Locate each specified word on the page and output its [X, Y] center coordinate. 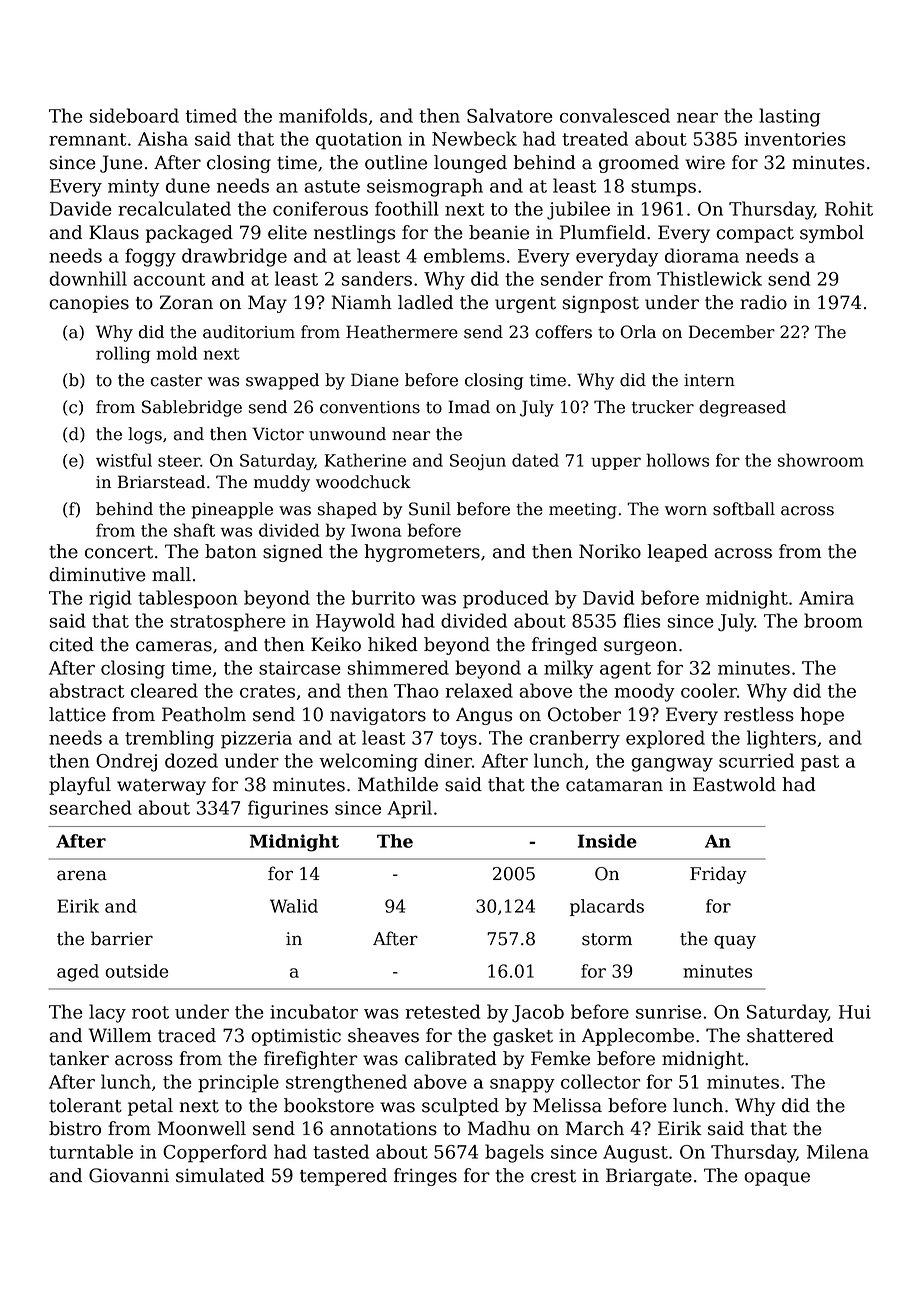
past [820, 763]
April [409, 809]
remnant [87, 139]
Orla [638, 332]
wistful [124, 460]
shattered [790, 1035]
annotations [383, 1129]
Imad [469, 407]
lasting [790, 117]
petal [150, 1107]
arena [82, 875]
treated [595, 138]
